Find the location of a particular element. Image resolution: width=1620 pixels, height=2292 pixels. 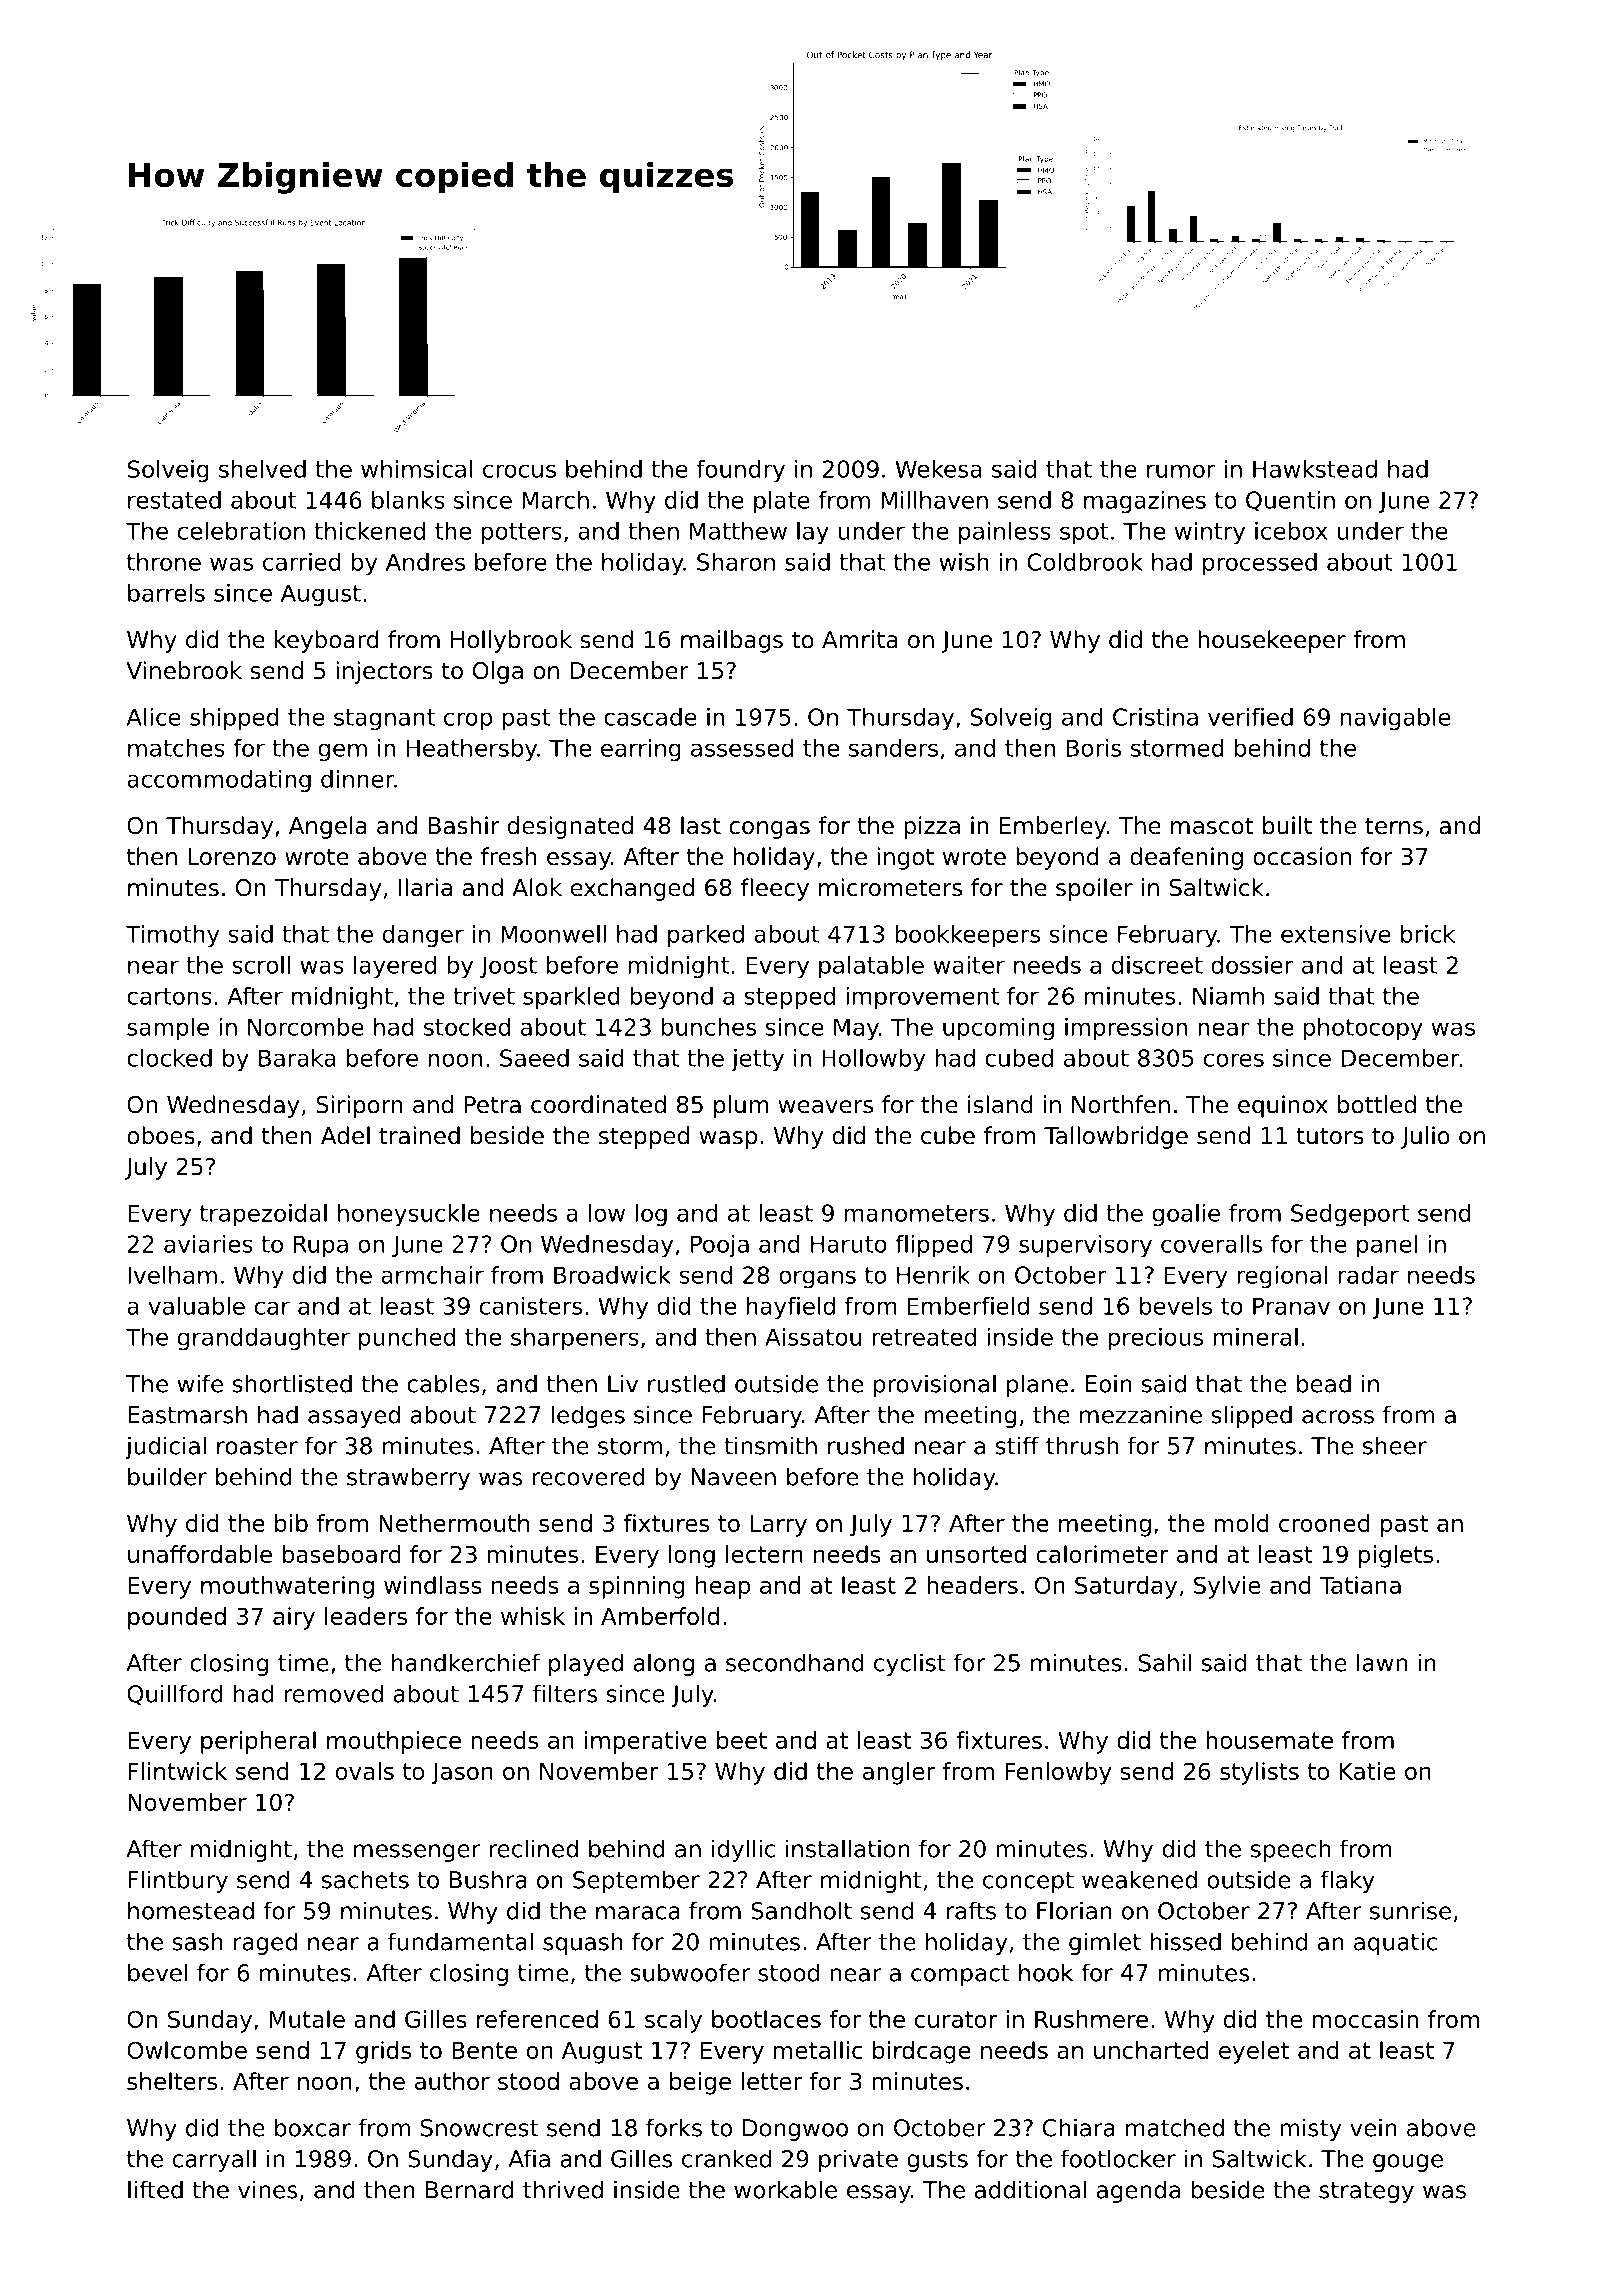

Saeed is located at coordinates (534, 1058).
